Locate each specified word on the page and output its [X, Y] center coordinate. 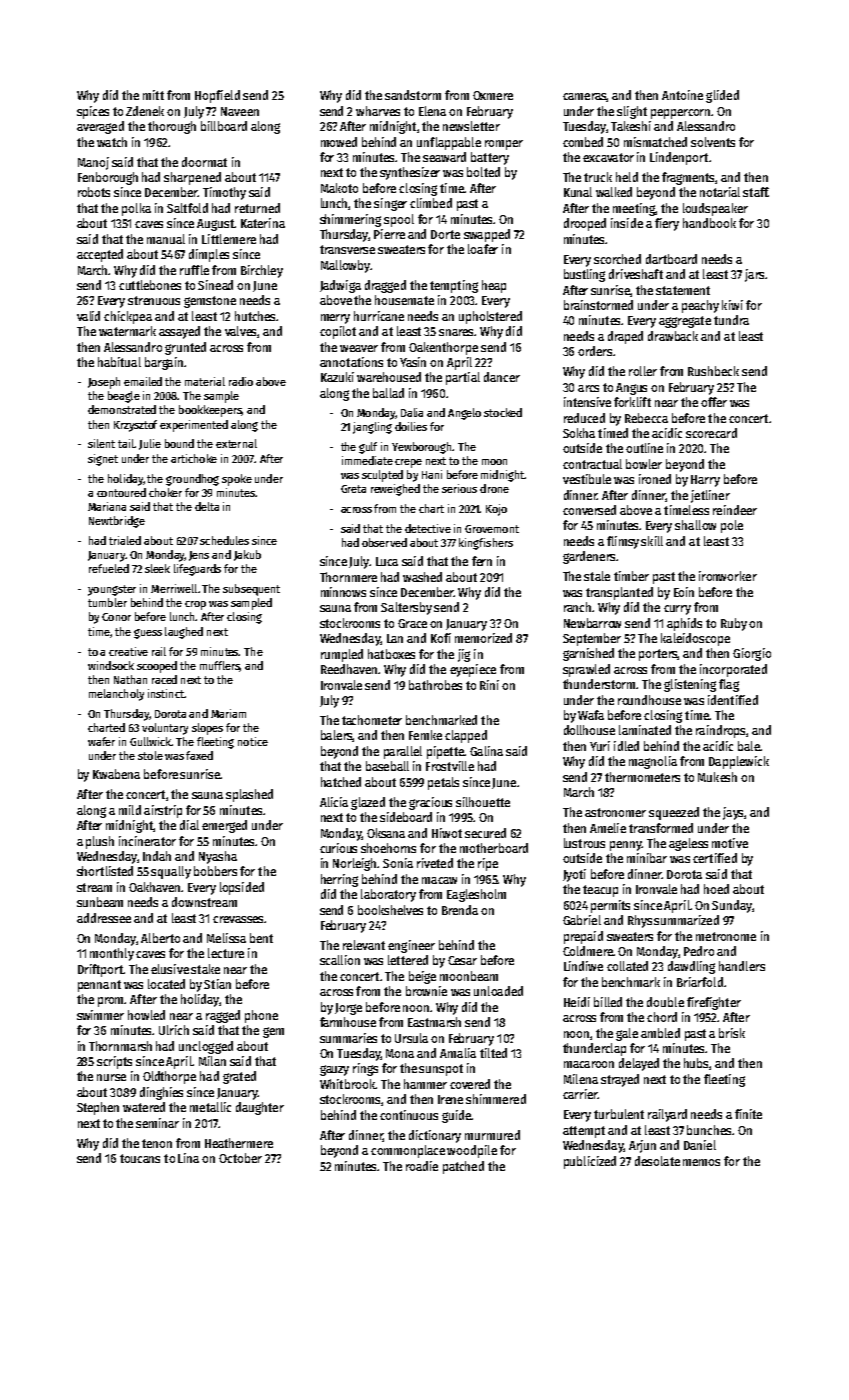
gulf [368, 448]
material [205, 381]
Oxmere [493, 95]
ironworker [728, 576]
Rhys [640, 921]
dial [189, 825]
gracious [430, 803]
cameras [585, 97]
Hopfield [217, 96]
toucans [140, 1158]
